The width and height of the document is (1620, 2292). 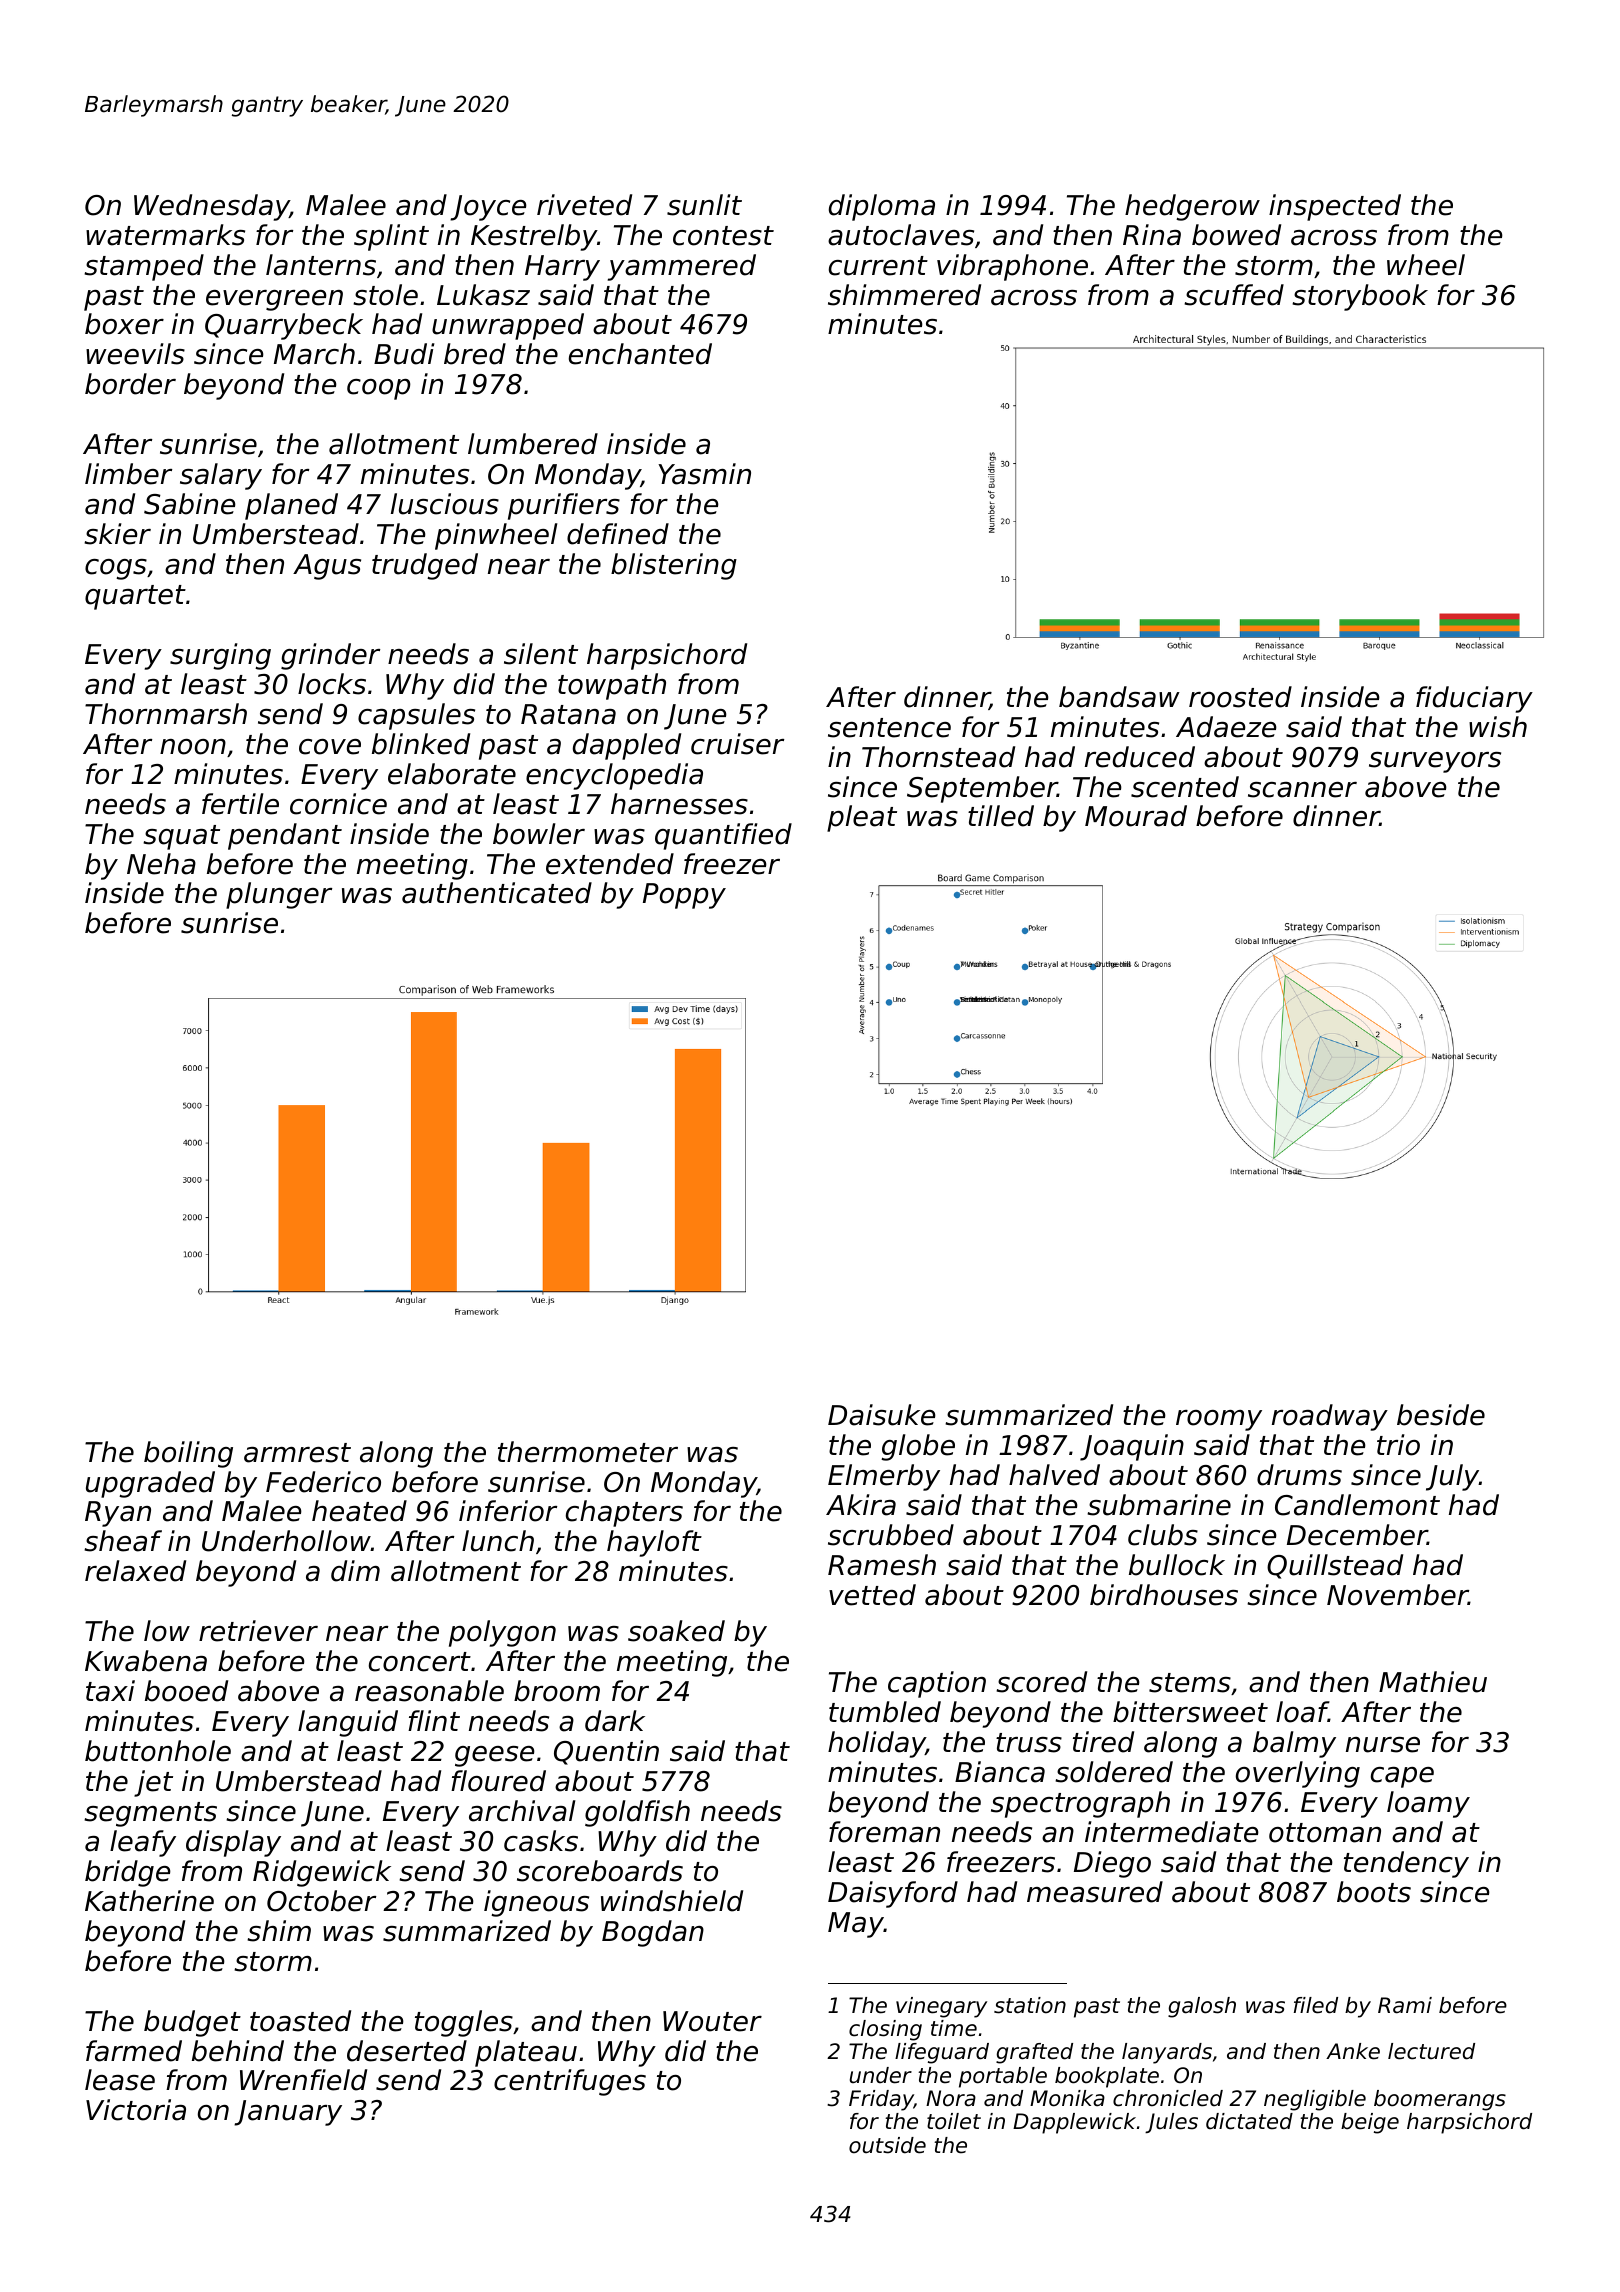 I want to click on inspected, so click(x=1335, y=207).
